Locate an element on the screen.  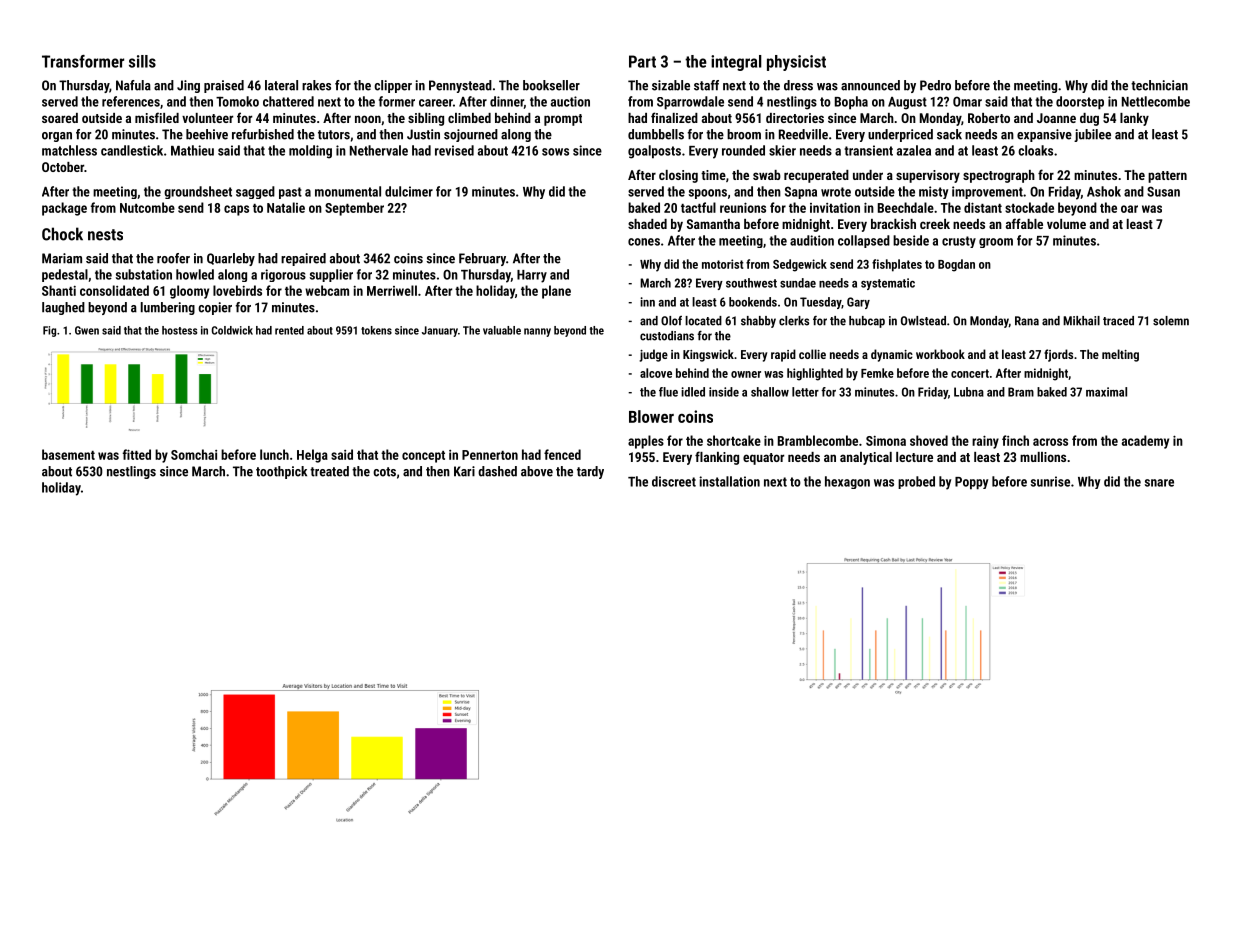
repaired is located at coordinates (303, 259).
